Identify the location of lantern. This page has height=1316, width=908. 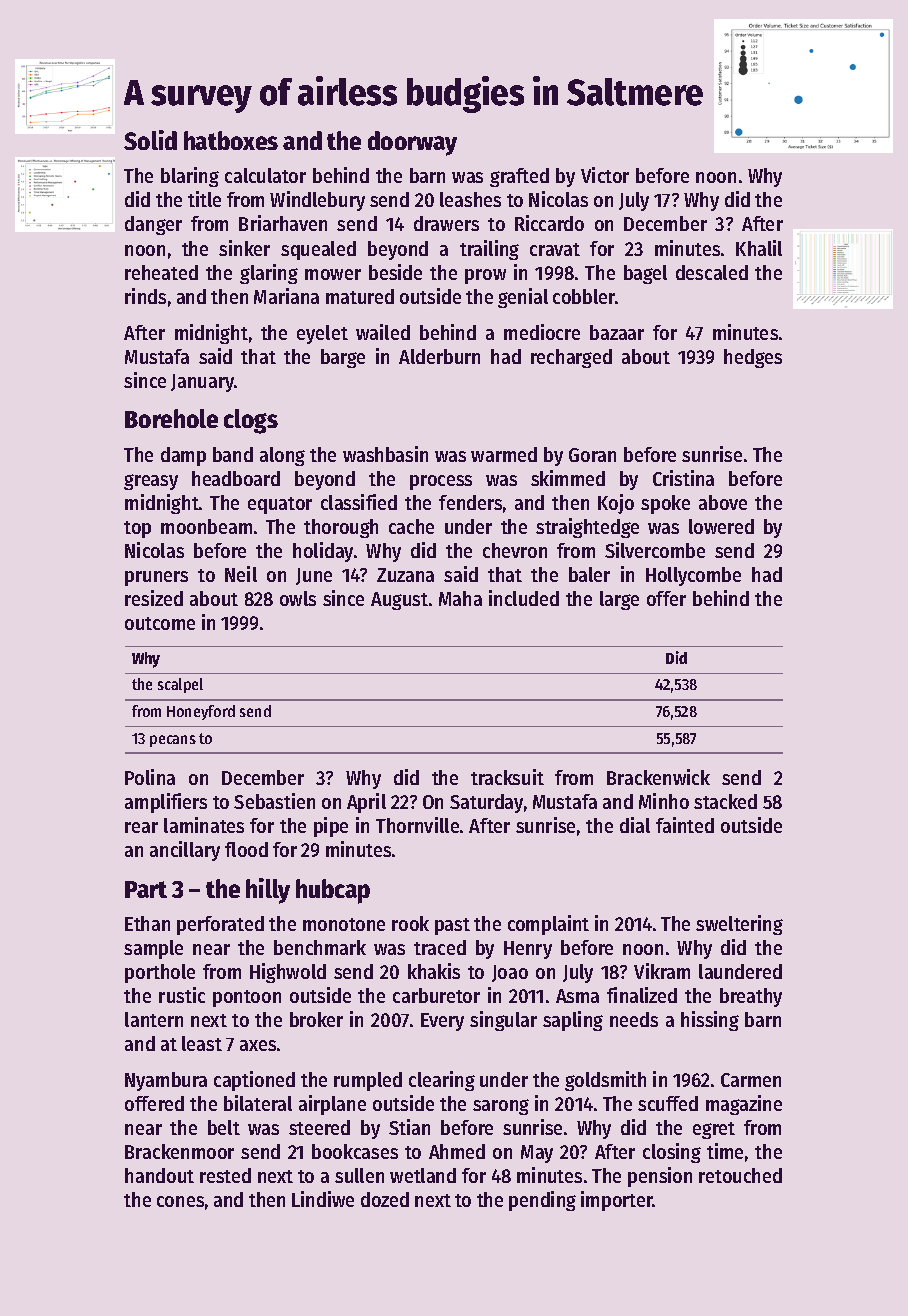
(154, 1019).
